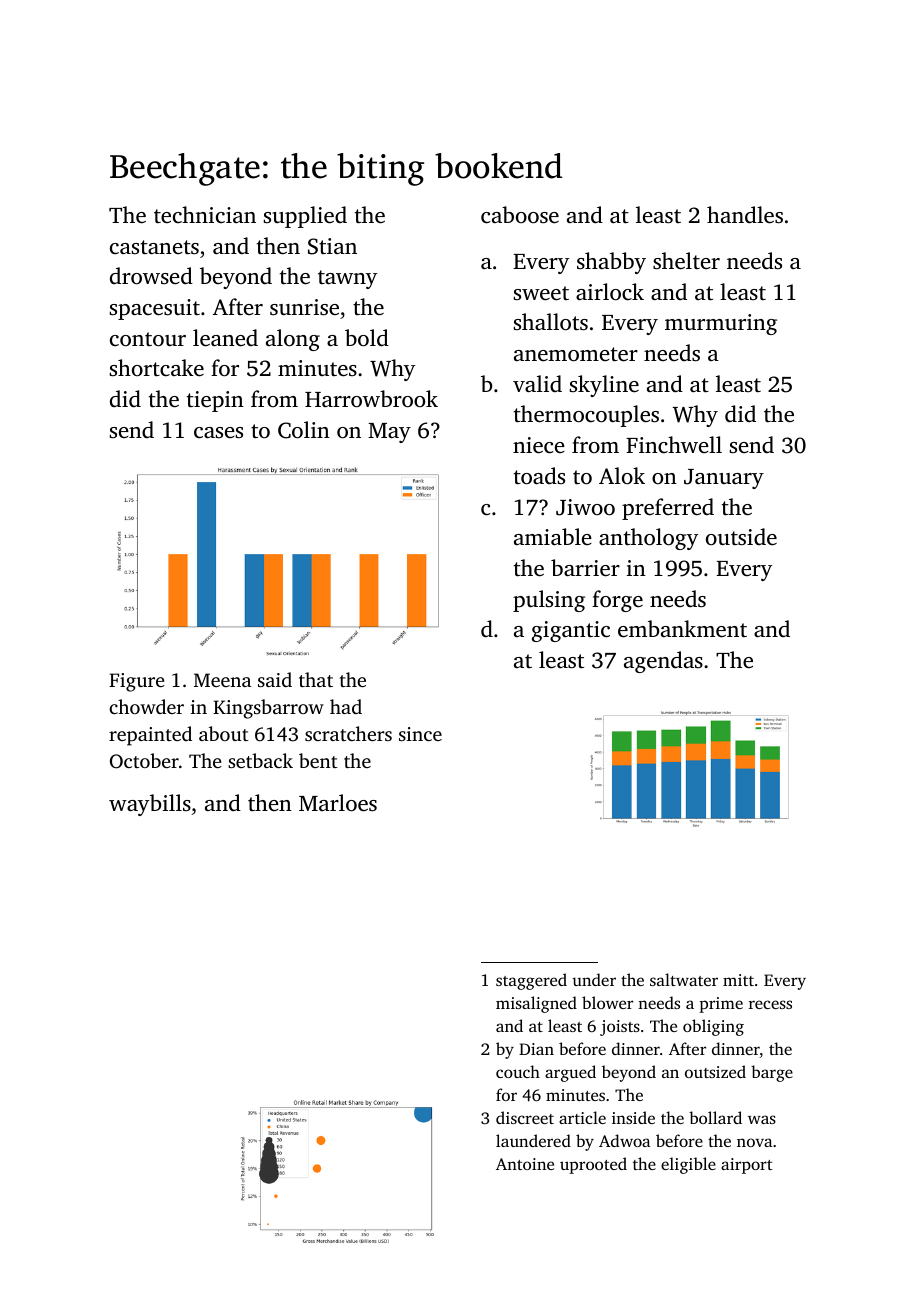  Describe the element at coordinates (525, 1164) in the image. I see `Antoine` at that location.
